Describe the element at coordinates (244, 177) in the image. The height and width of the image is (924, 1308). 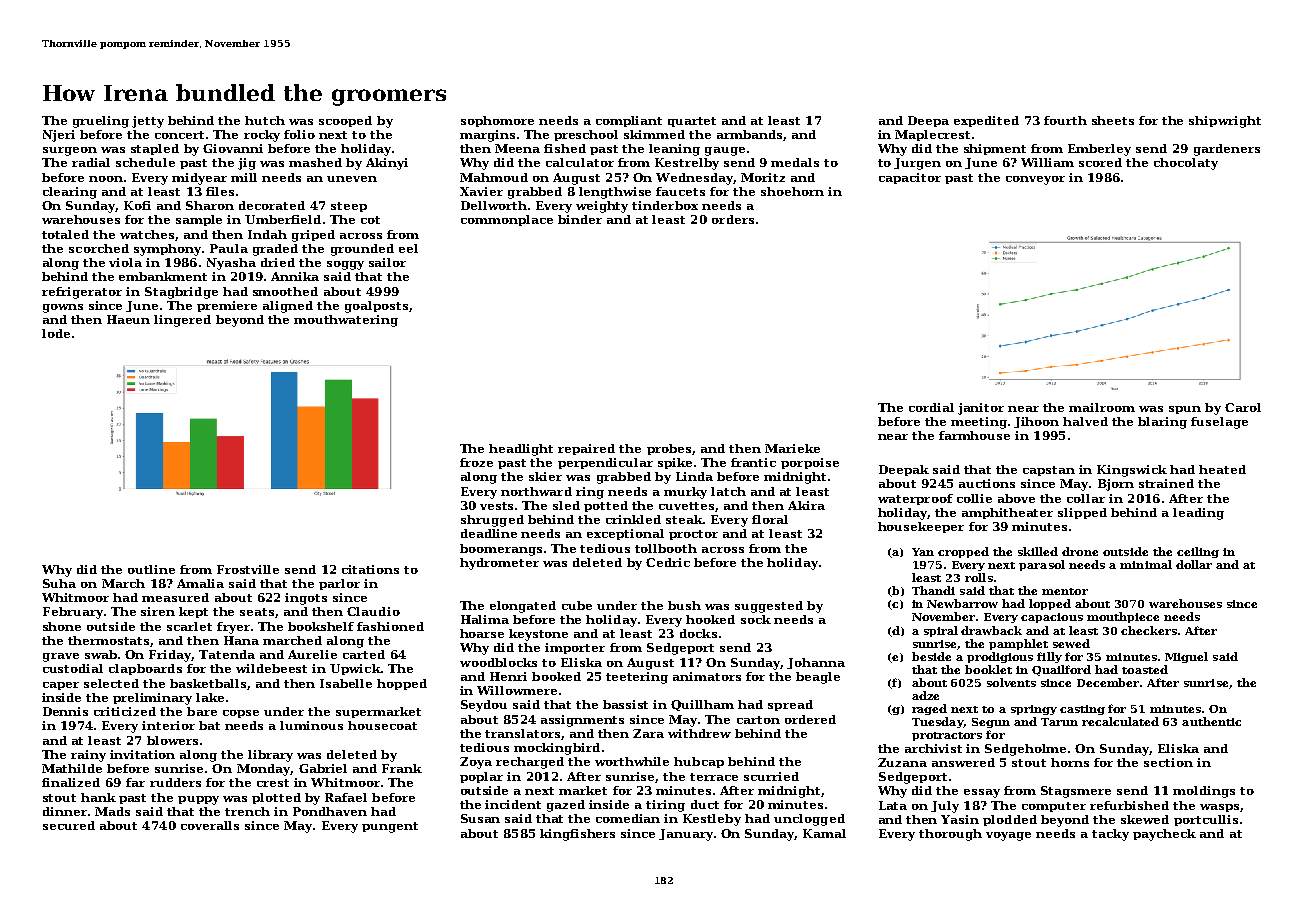
I see `mill` at that location.
